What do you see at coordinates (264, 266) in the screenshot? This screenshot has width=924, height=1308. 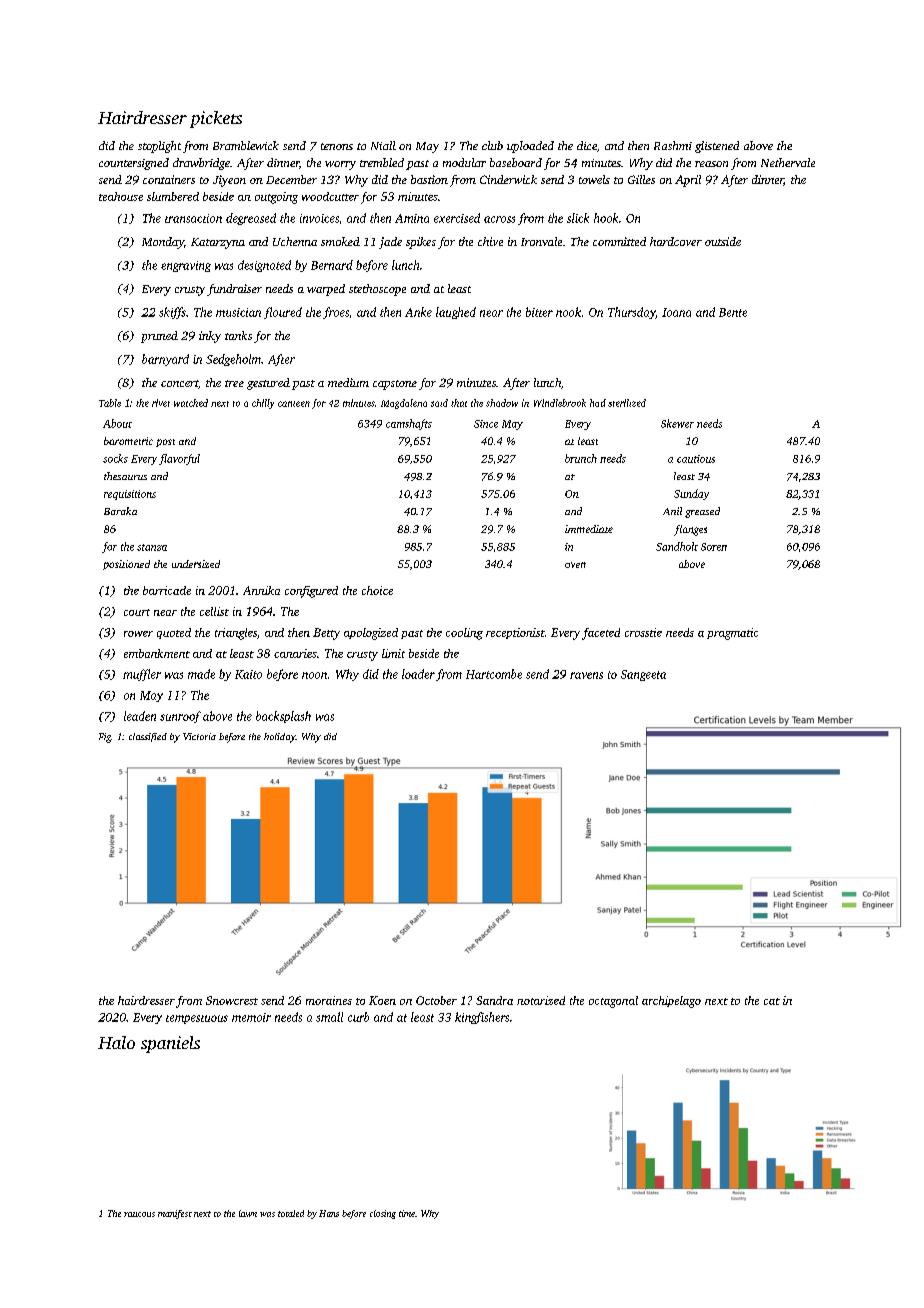 I see `designated` at bounding box center [264, 266].
